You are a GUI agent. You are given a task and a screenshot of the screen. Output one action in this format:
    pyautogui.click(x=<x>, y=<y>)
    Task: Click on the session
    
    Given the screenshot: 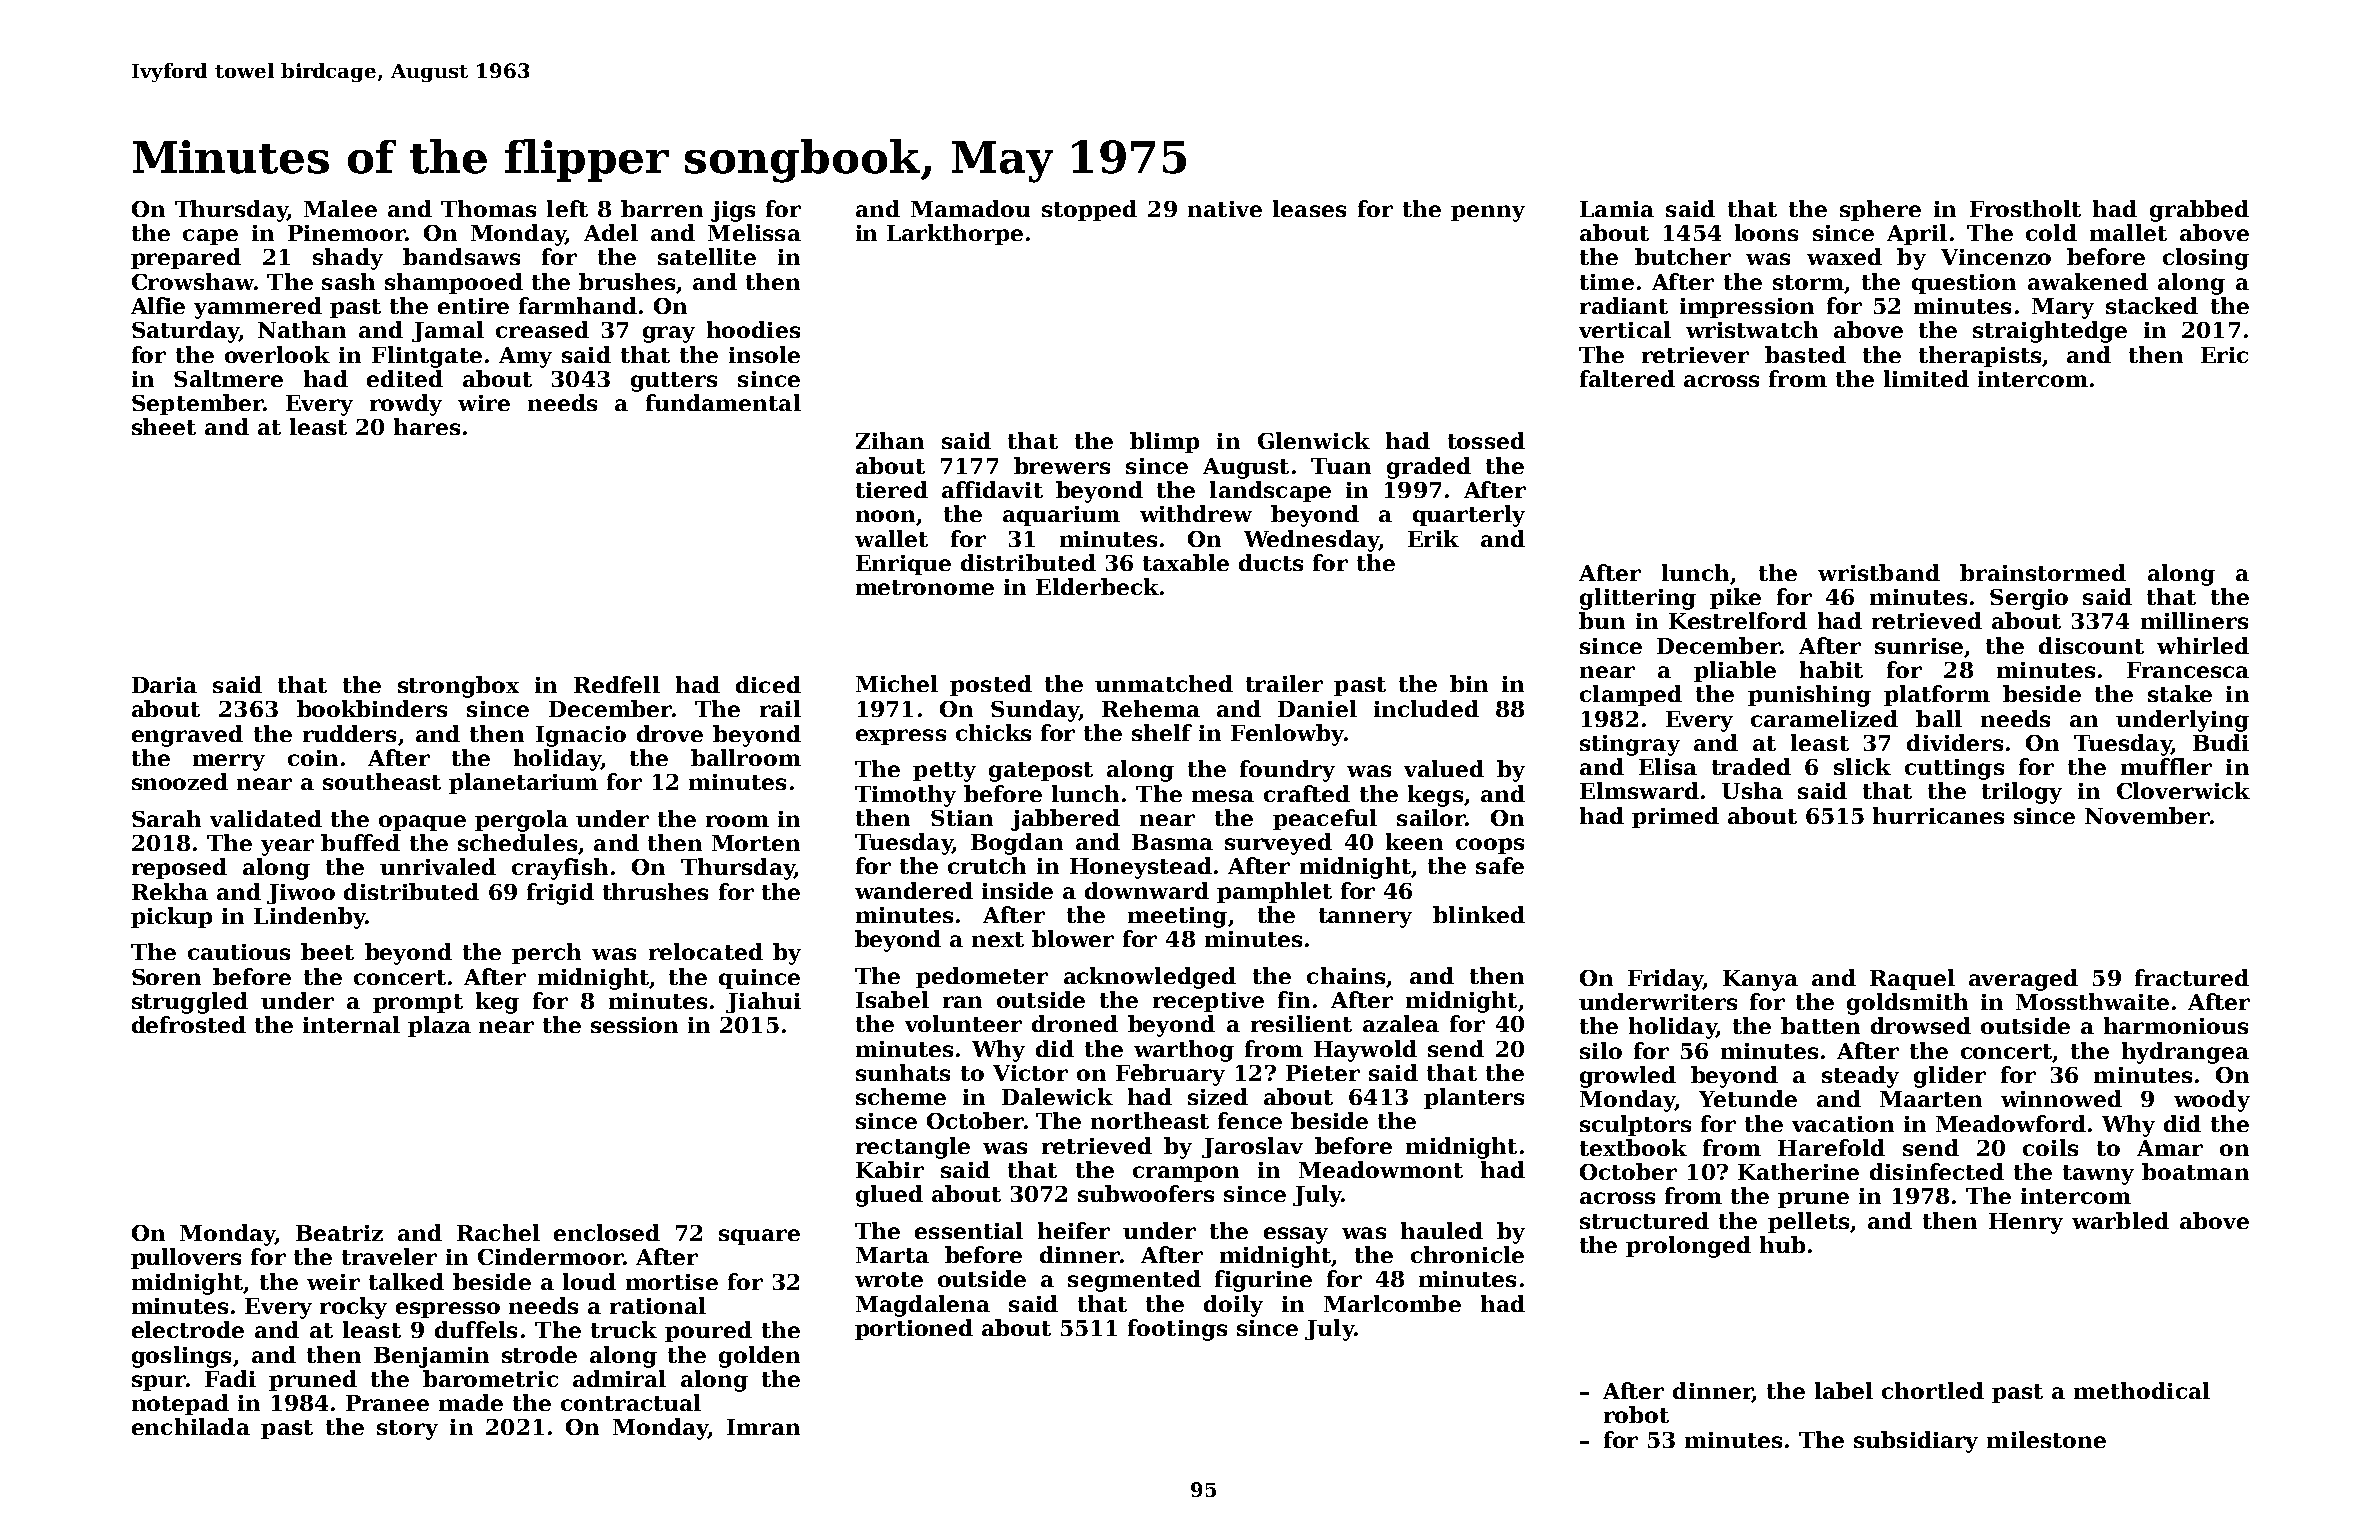 What is the action you would take?
    pyautogui.click(x=634, y=1025)
